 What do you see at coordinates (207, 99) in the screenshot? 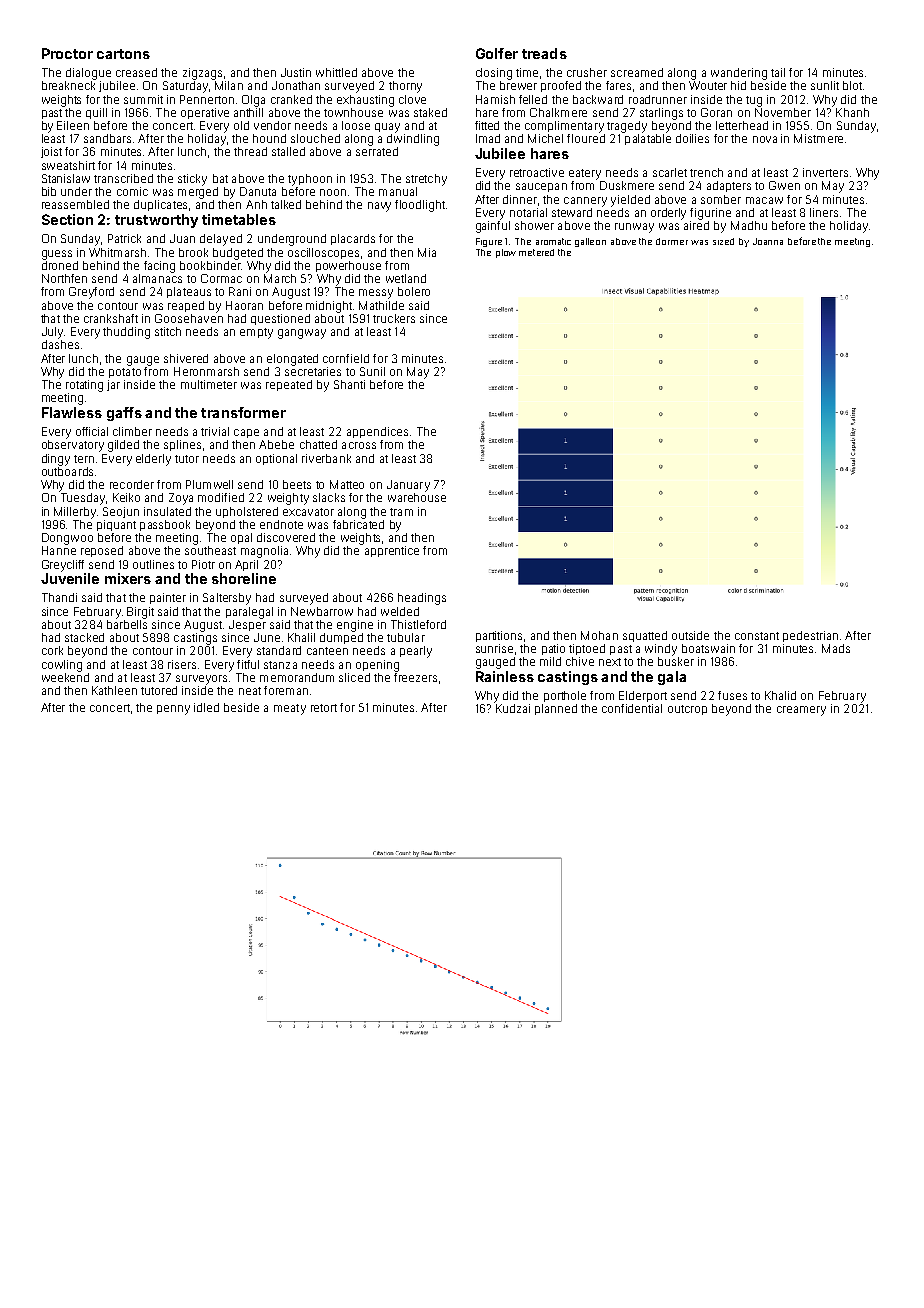
I see `Pennerton` at bounding box center [207, 99].
